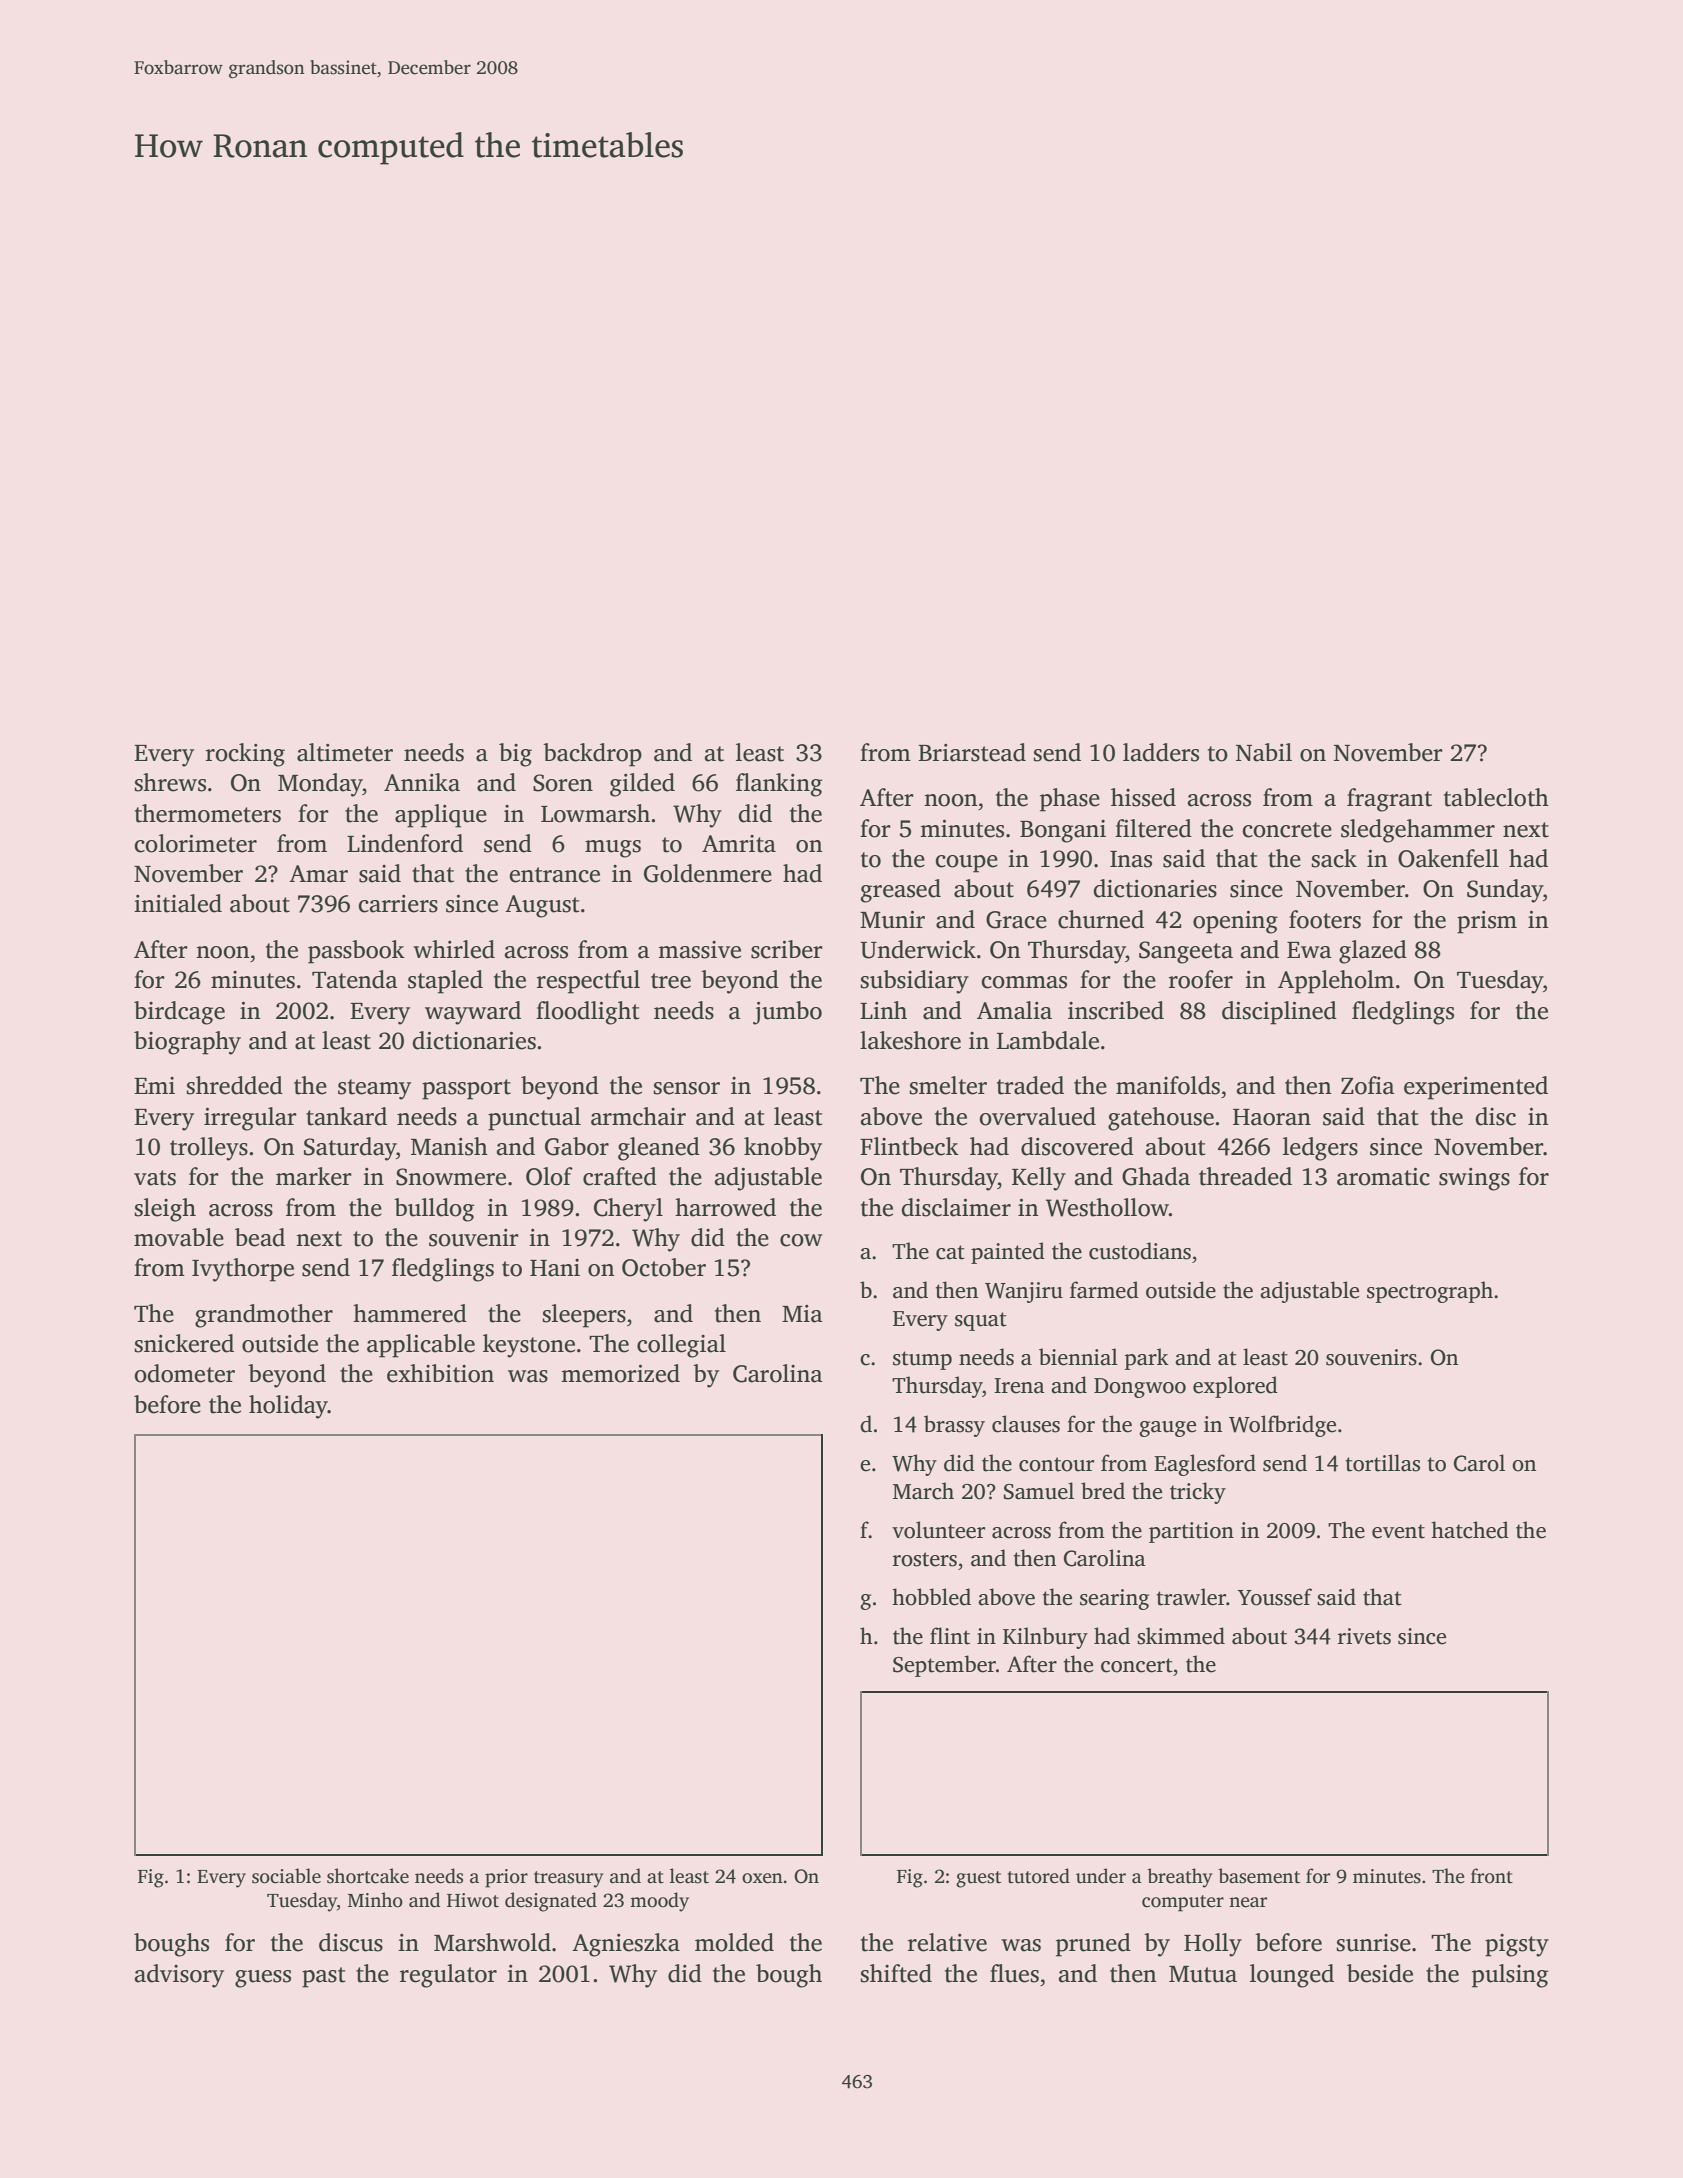 The width and height of the screenshot is (1683, 2178). I want to click on Annika, so click(422, 782).
